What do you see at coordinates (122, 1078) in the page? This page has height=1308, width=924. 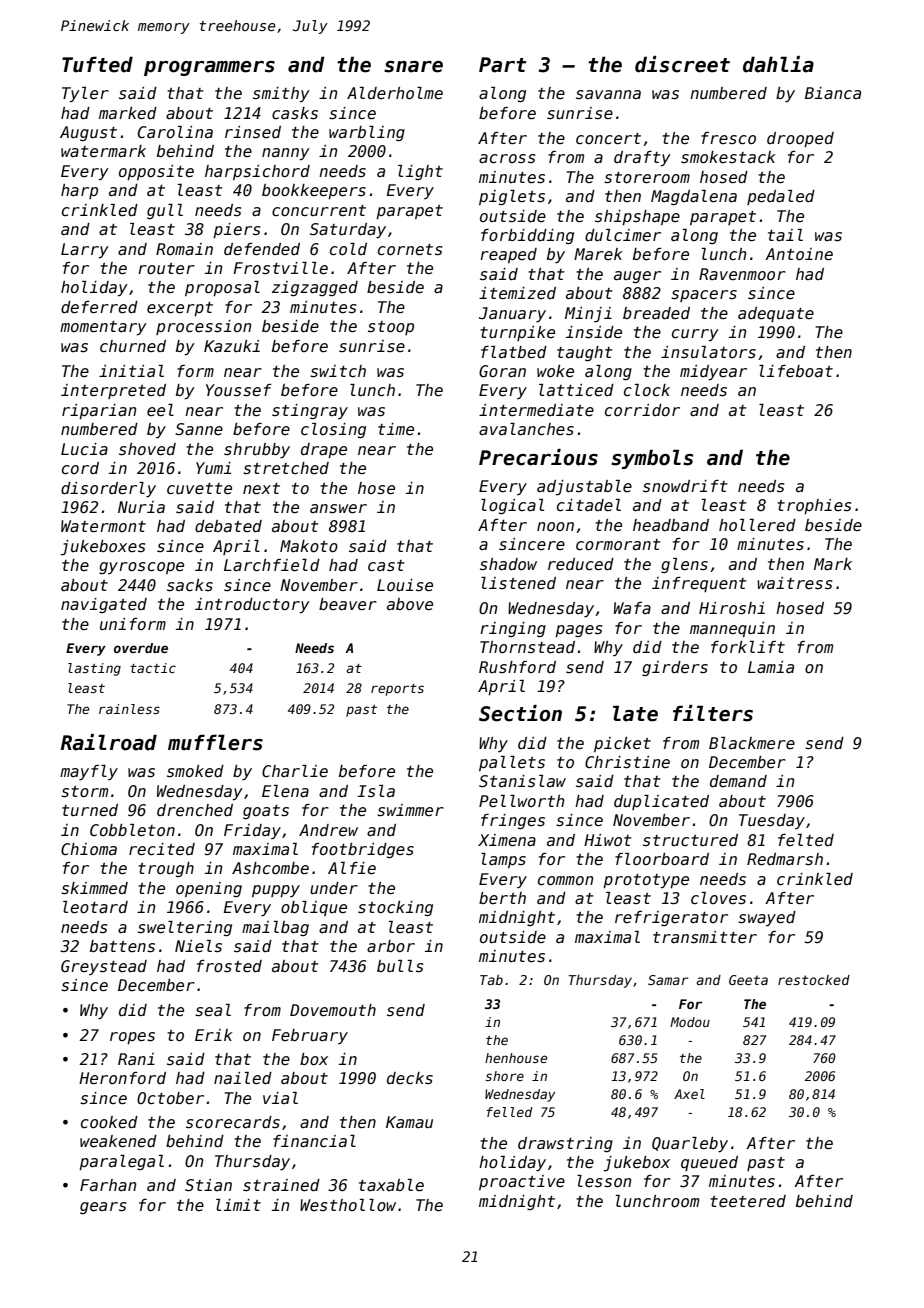 I see `Heronford` at bounding box center [122, 1078].
